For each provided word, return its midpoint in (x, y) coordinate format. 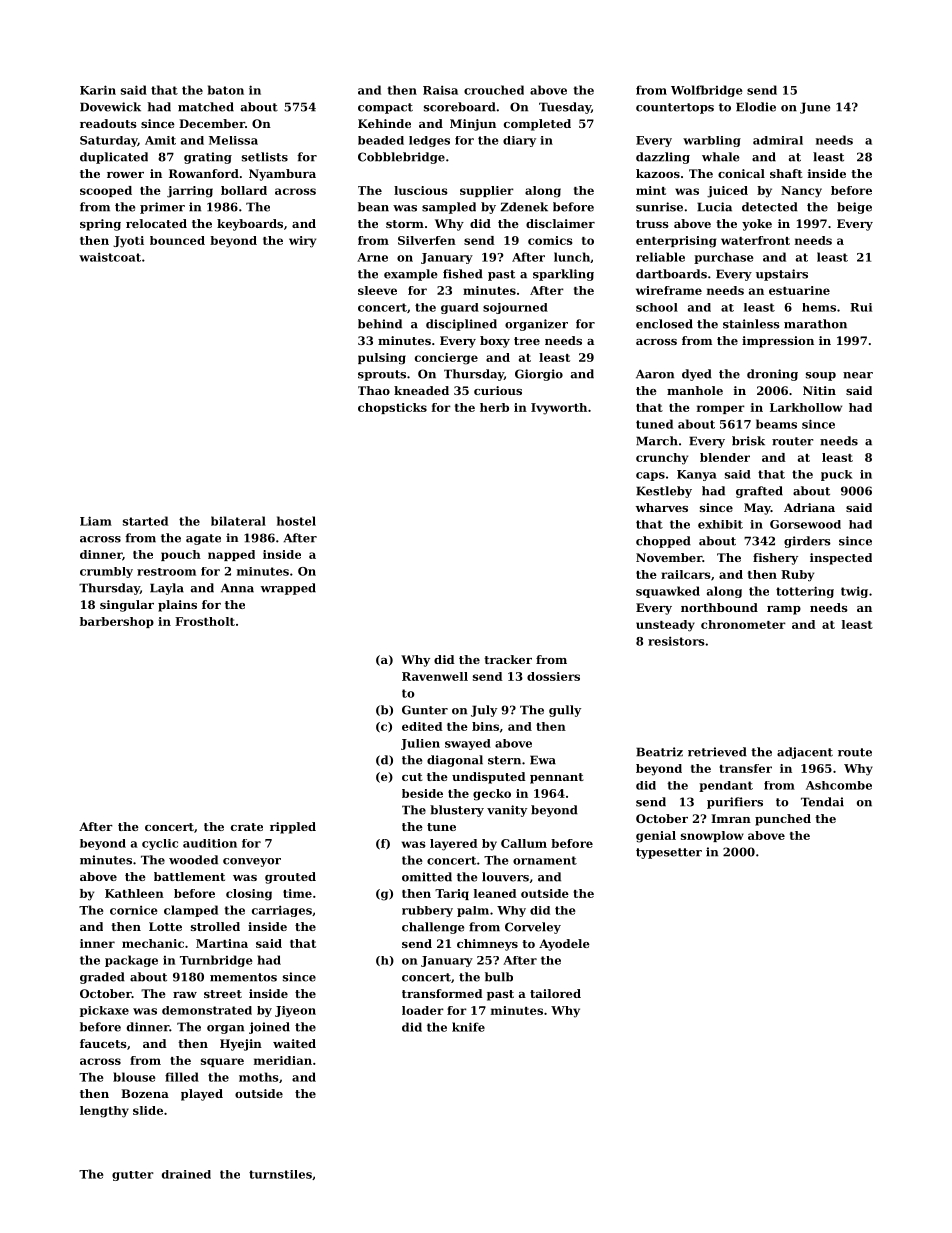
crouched (494, 90)
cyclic (160, 844)
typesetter (669, 853)
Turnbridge (216, 961)
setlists (265, 157)
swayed (468, 744)
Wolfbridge (707, 91)
